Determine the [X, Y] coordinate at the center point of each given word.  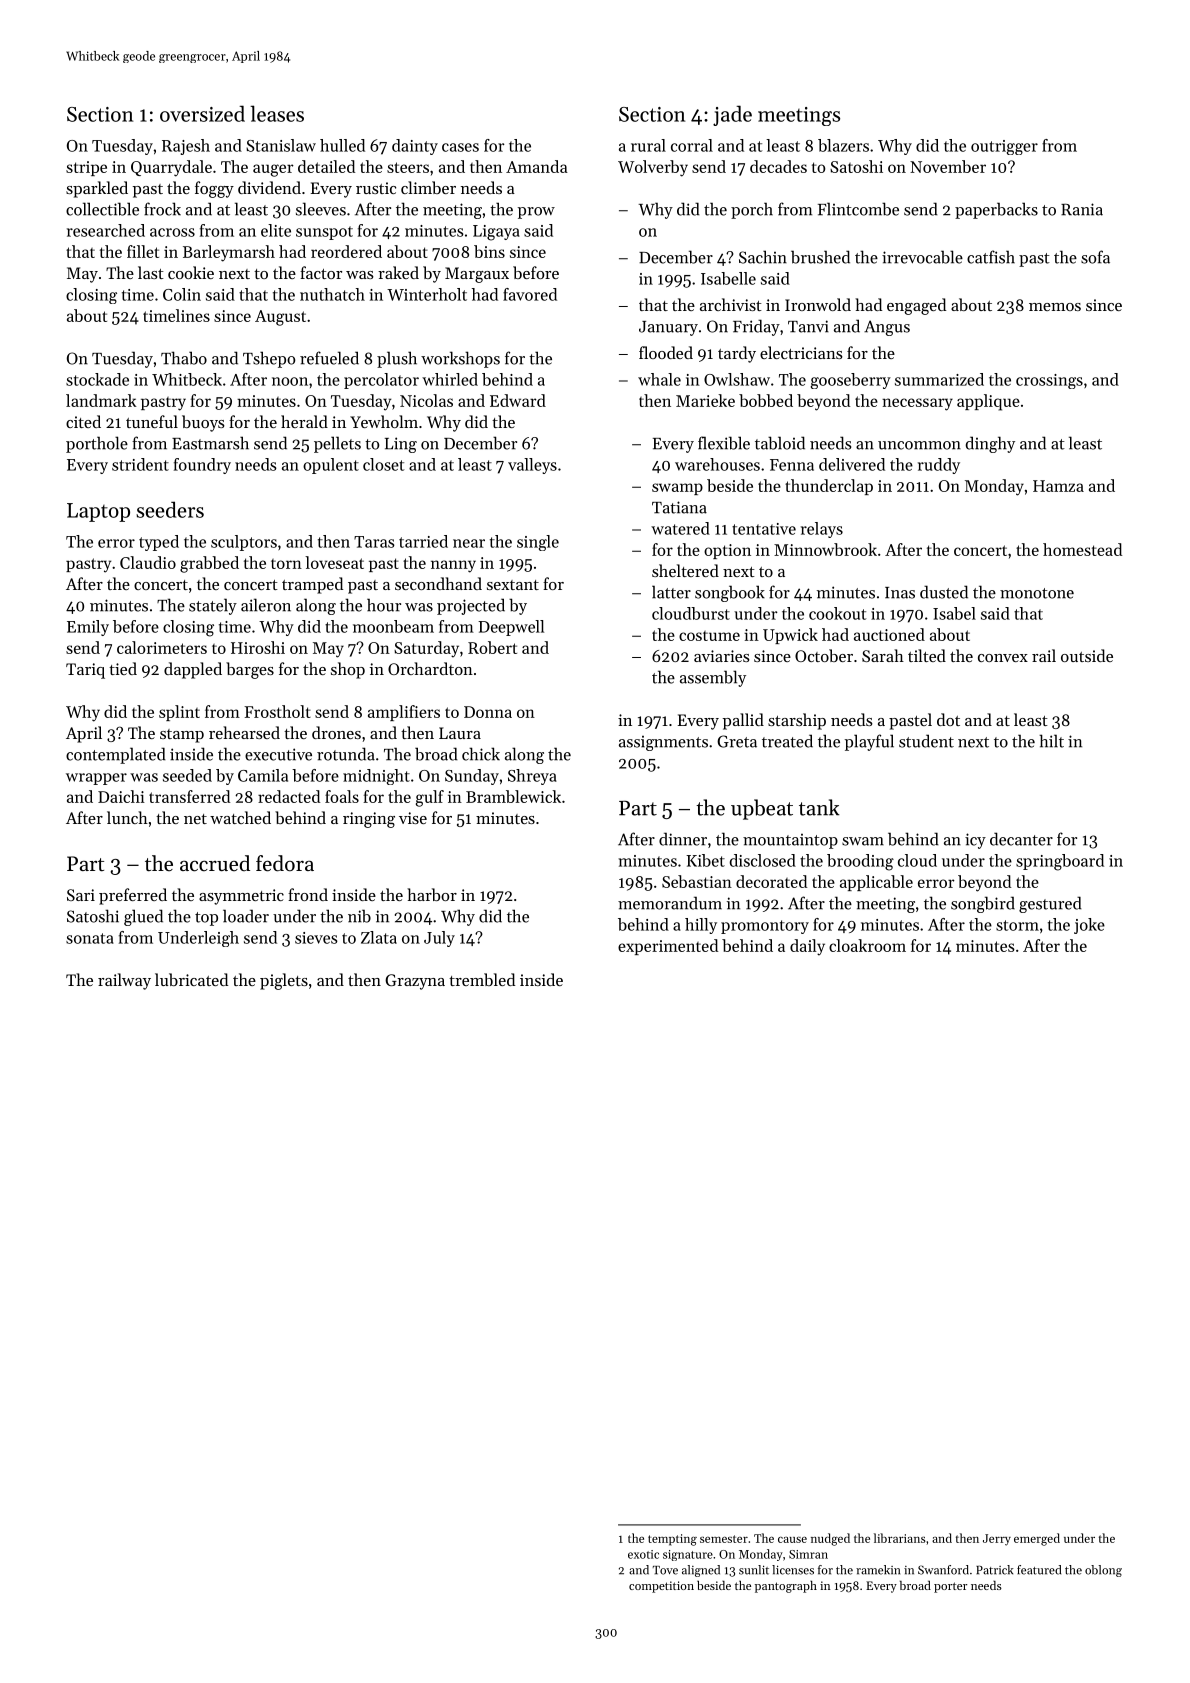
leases [277, 113]
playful [869, 742]
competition [661, 1587]
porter [950, 1587]
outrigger [1004, 147]
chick [481, 754]
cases [460, 147]
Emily [88, 628]
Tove [665, 1570]
